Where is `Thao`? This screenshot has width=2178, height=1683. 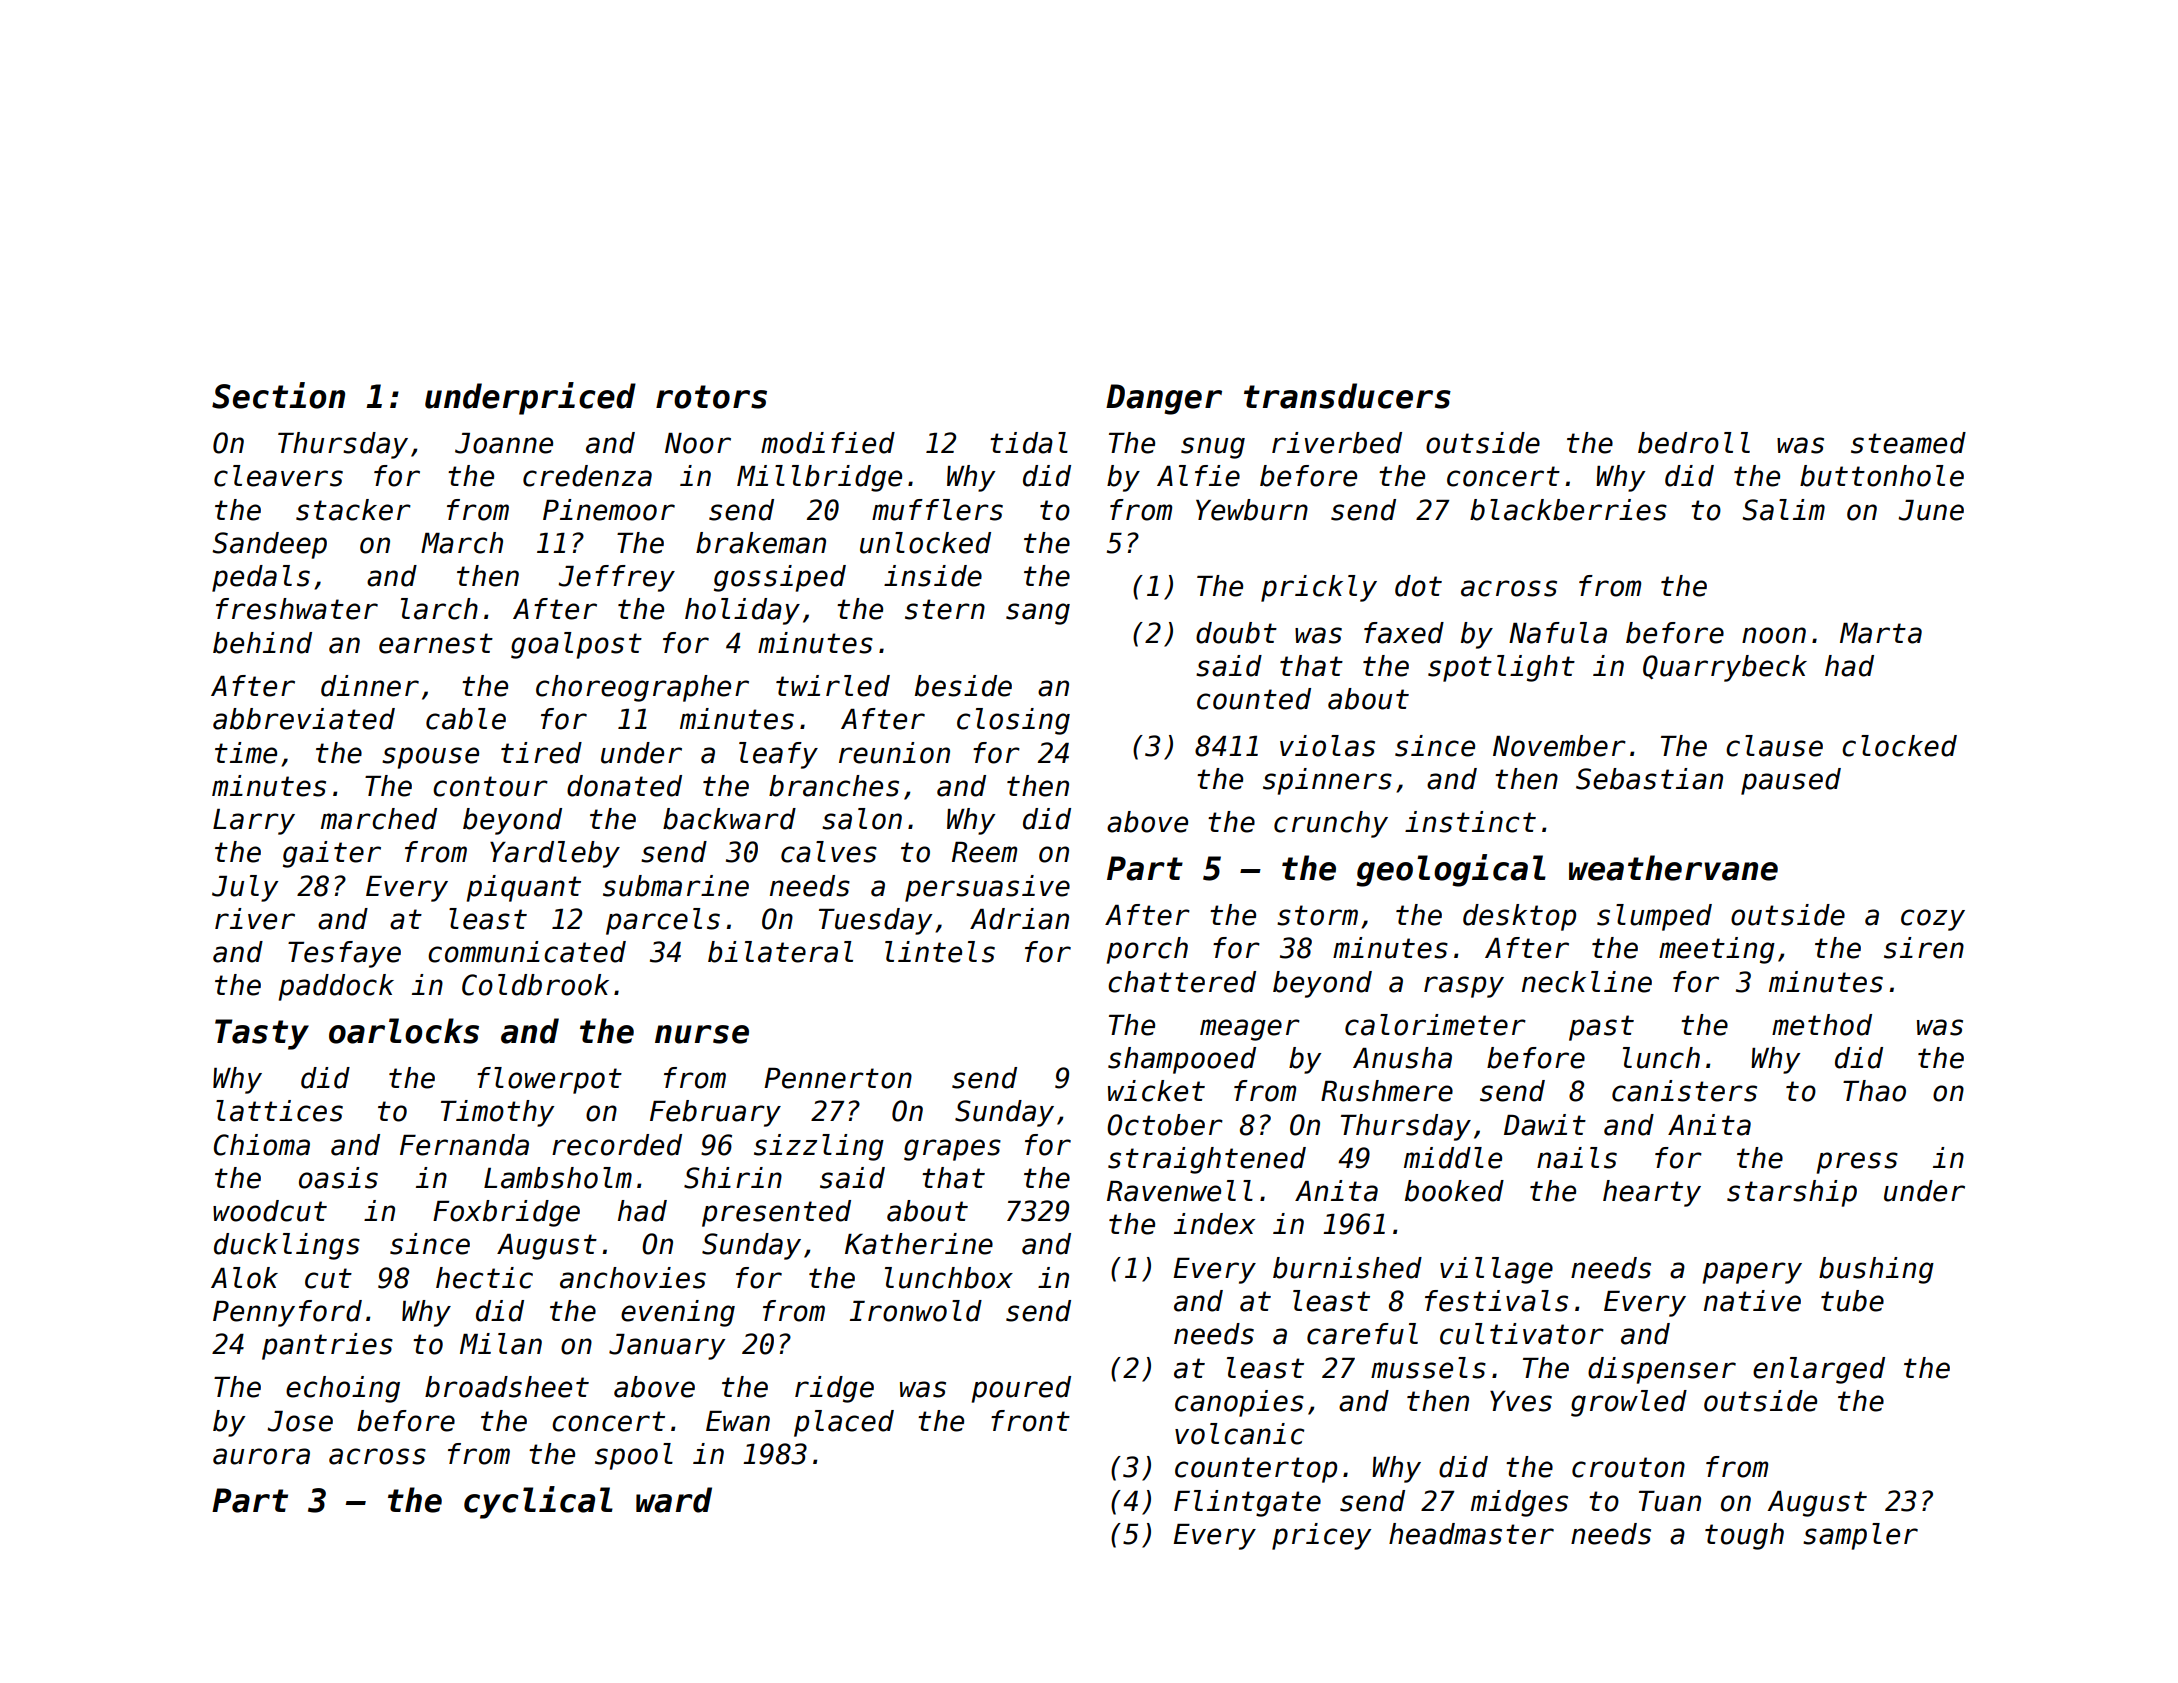
Thao is located at coordinates (1874, 1091).
